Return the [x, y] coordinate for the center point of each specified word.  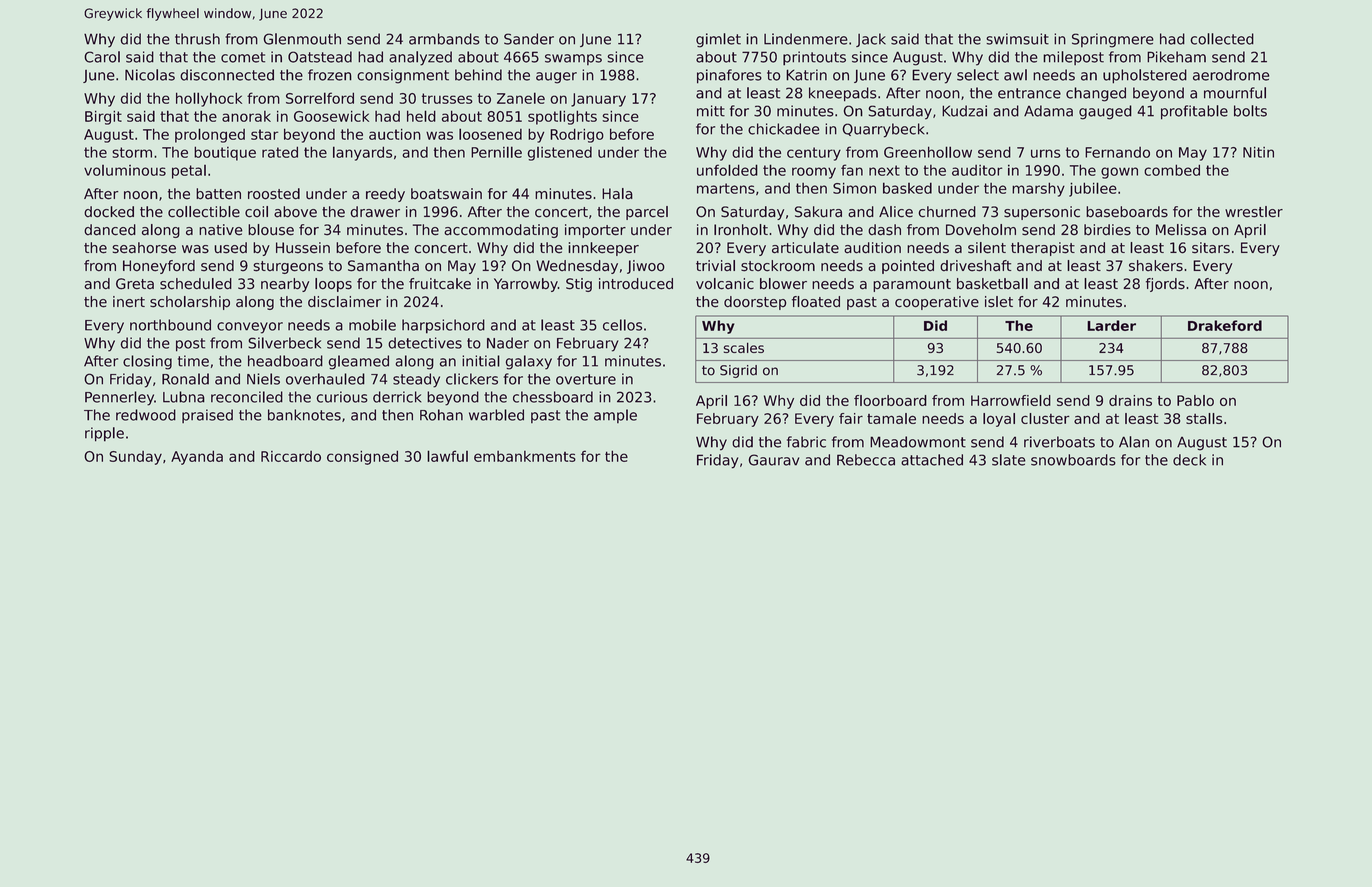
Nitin [1258, 152]
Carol [102, 57]
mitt [711, 111]
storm [132, 152]
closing [147, 362]
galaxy [529, 362]
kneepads [842, 94]
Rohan [441, 415]
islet [999, 302]
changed [1096, 94]
